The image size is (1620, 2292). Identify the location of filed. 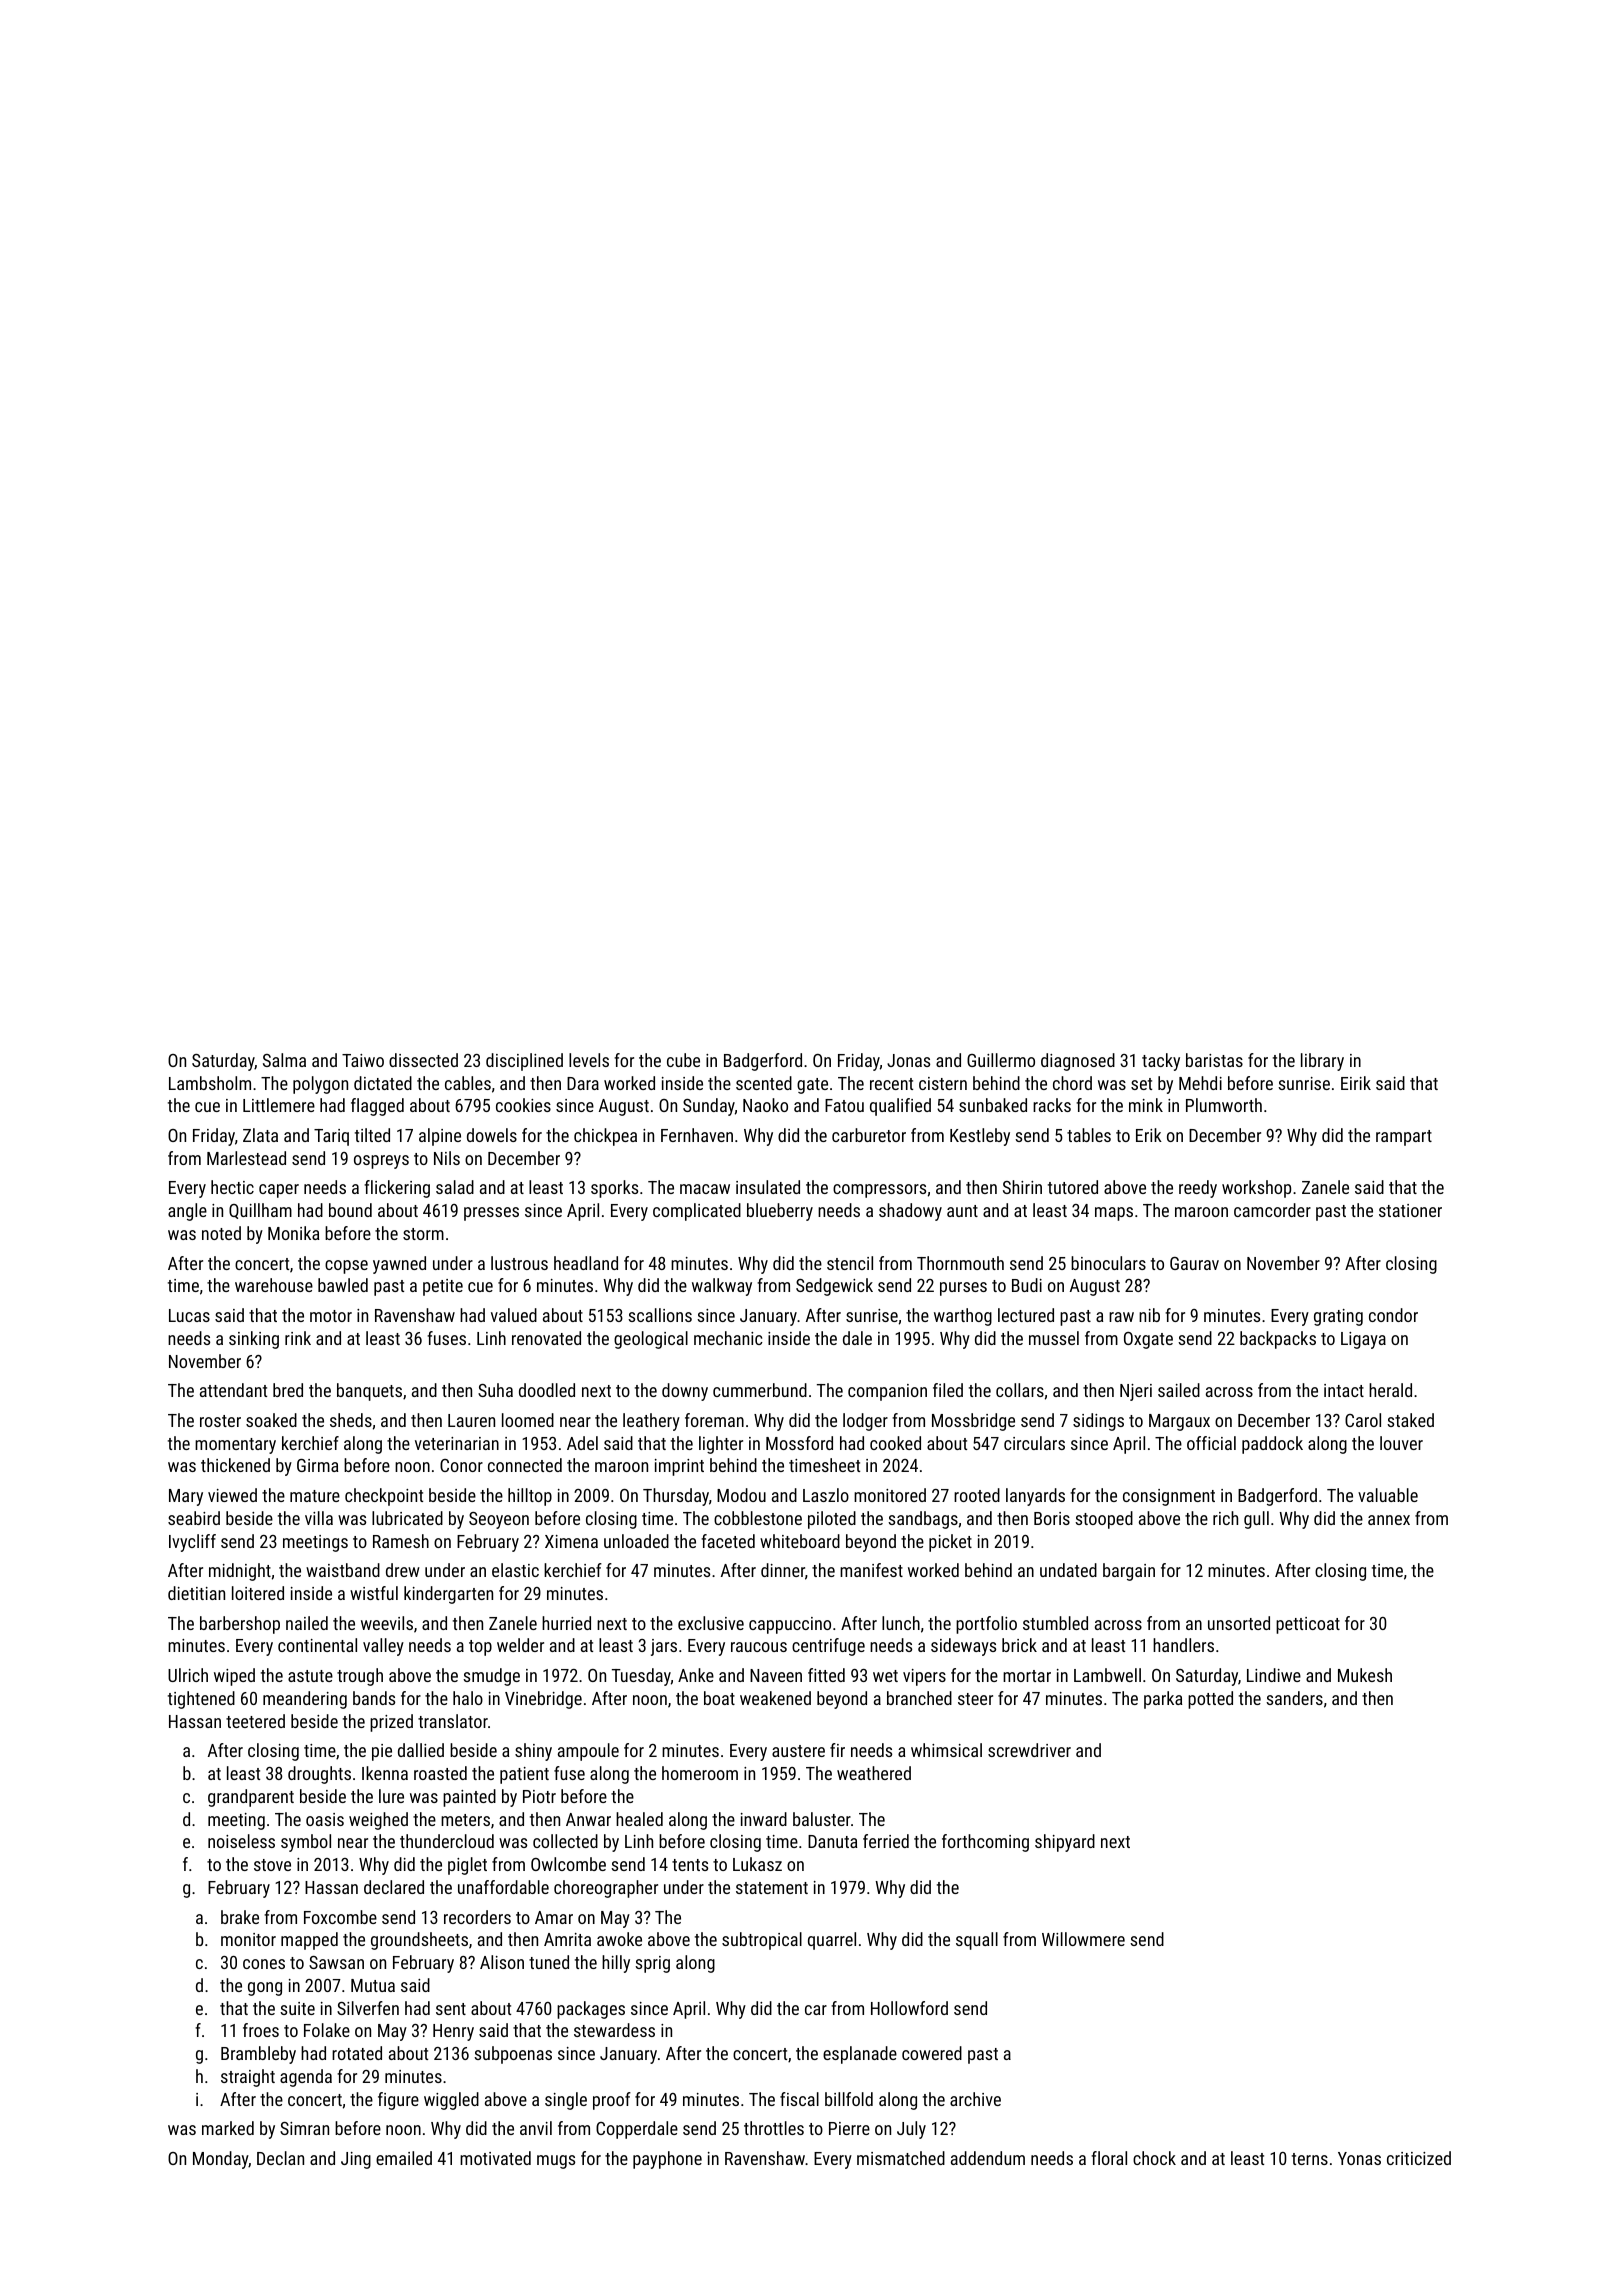
(948, 1390).
